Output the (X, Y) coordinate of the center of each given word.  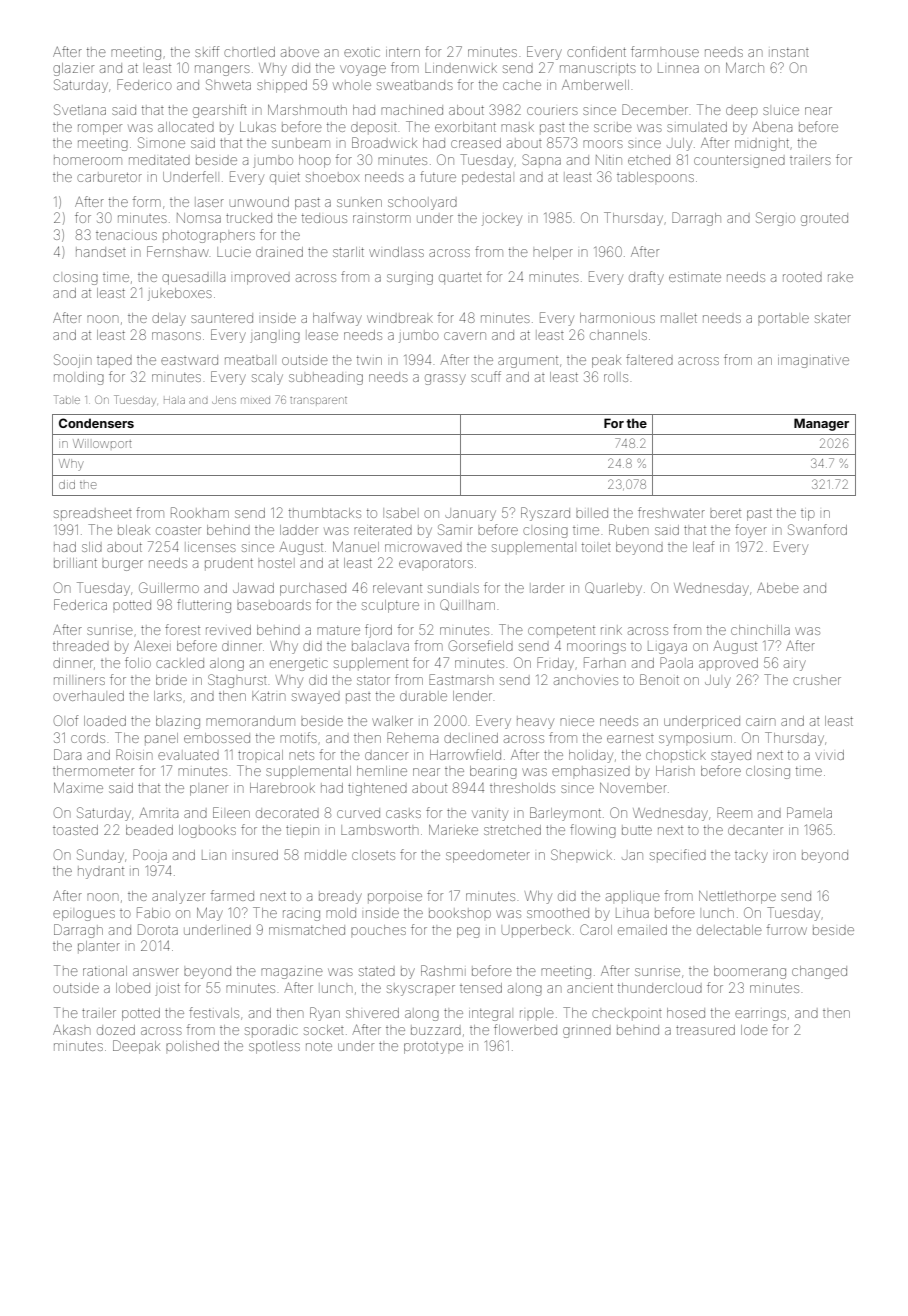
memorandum (250, 722)
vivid (830, 755)
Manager (821, 424)
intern (403, 52)
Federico (144, 84)
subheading (326, 378)
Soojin (72, 361)
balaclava (380, 646)
